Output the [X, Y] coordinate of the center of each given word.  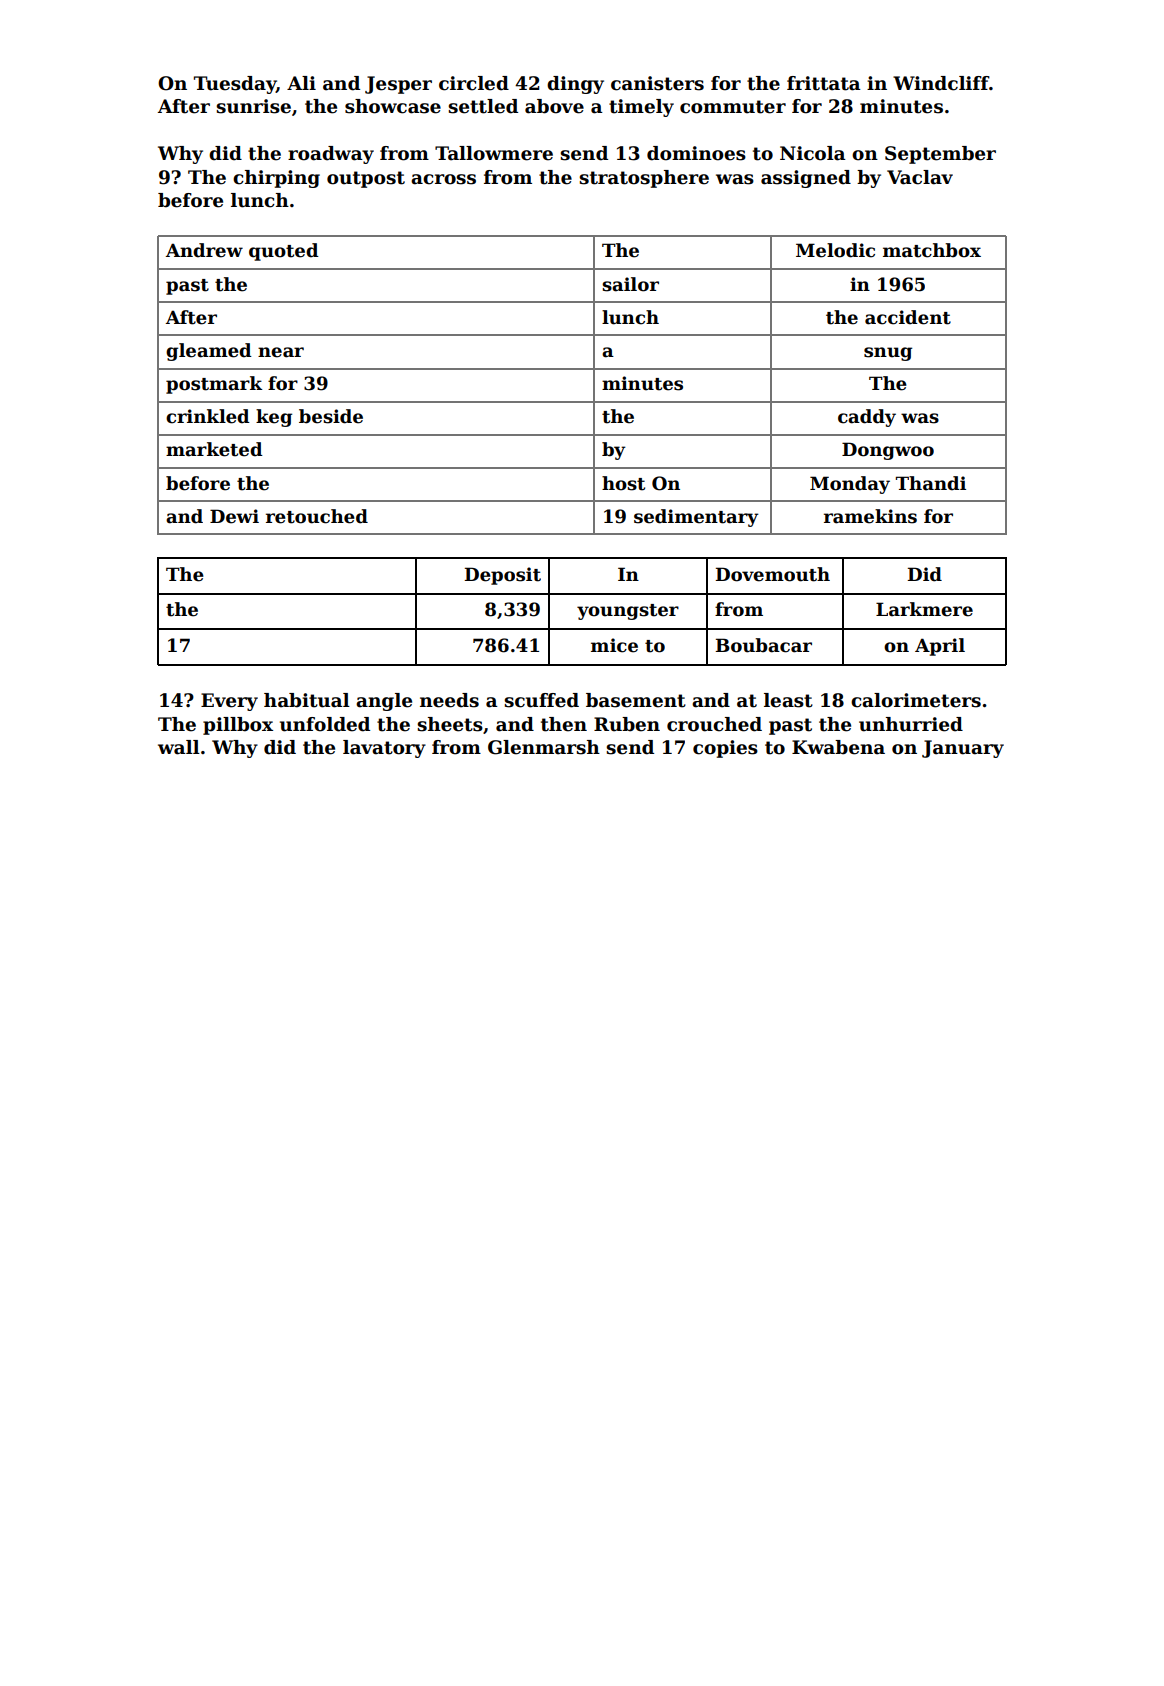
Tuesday [235, 85]
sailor [630, 284]
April [940, 647]
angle [384, 702]
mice [614, 645]
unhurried [911, 724]
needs [449, 700]
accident [908, 317]
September [940, 155]
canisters [657, 83]
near [281, 352]
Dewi [234, 516]
